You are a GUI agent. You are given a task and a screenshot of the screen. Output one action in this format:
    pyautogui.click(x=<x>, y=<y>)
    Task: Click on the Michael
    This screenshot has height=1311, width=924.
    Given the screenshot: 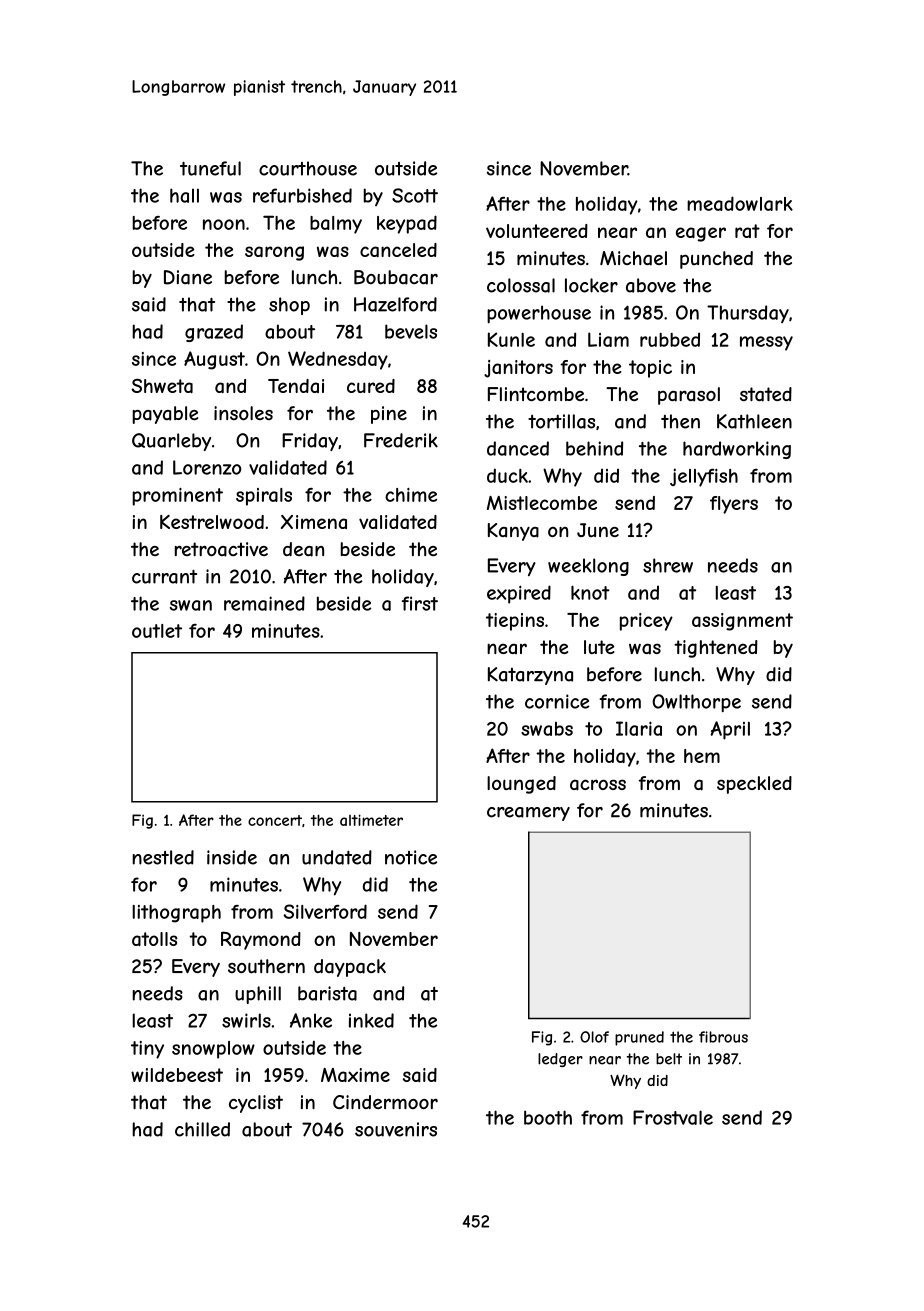 What is the action you would take?
    pyautogui.click(x=633, y=258)
